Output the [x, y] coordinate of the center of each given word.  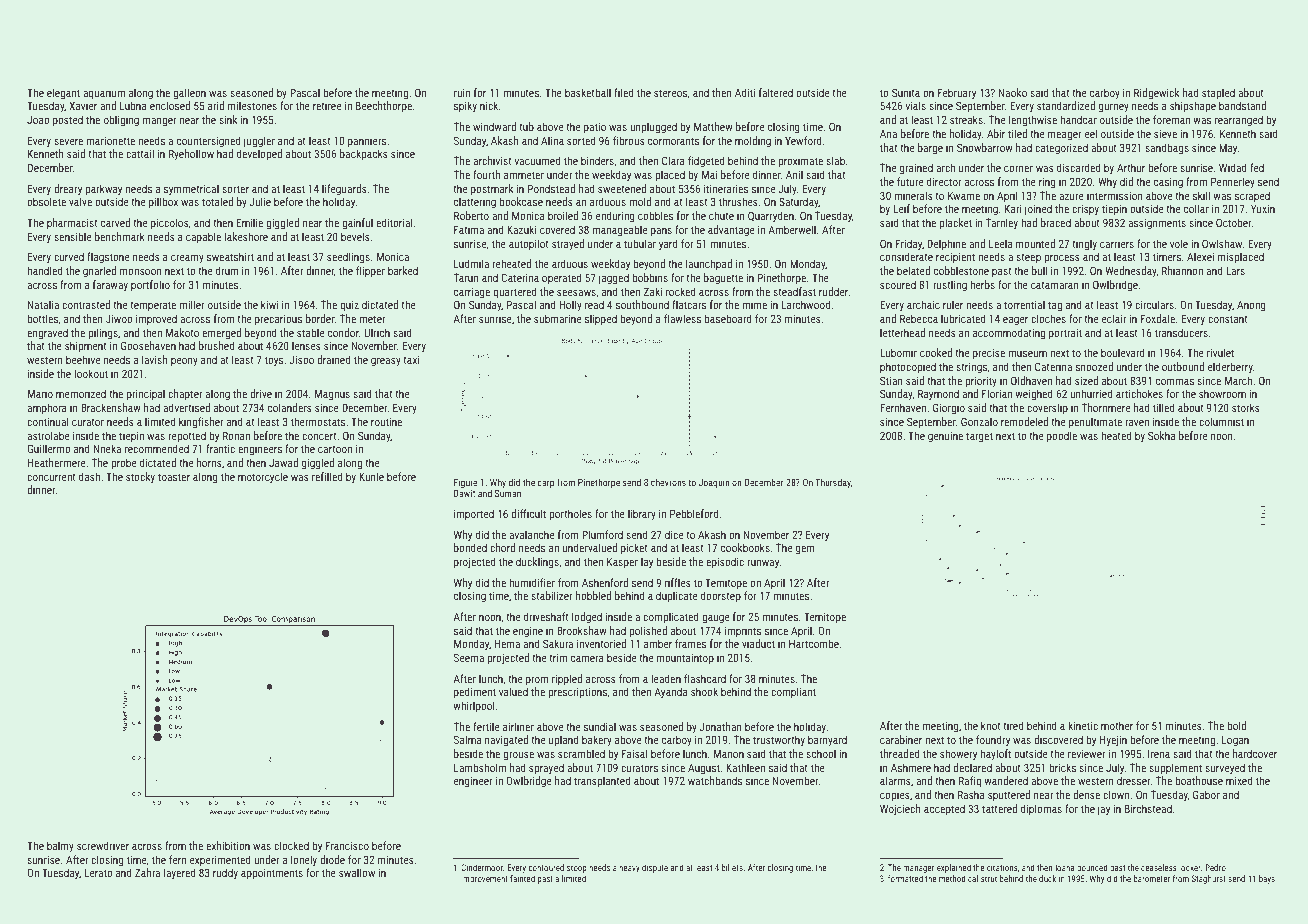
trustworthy [779, 741]
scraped [1252, 196]
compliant [793, 692]
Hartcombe [814, 643]
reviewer [1087, 753]
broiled [563, 215]
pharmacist [72, 223]
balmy [60, 846]
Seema [469, 657]
